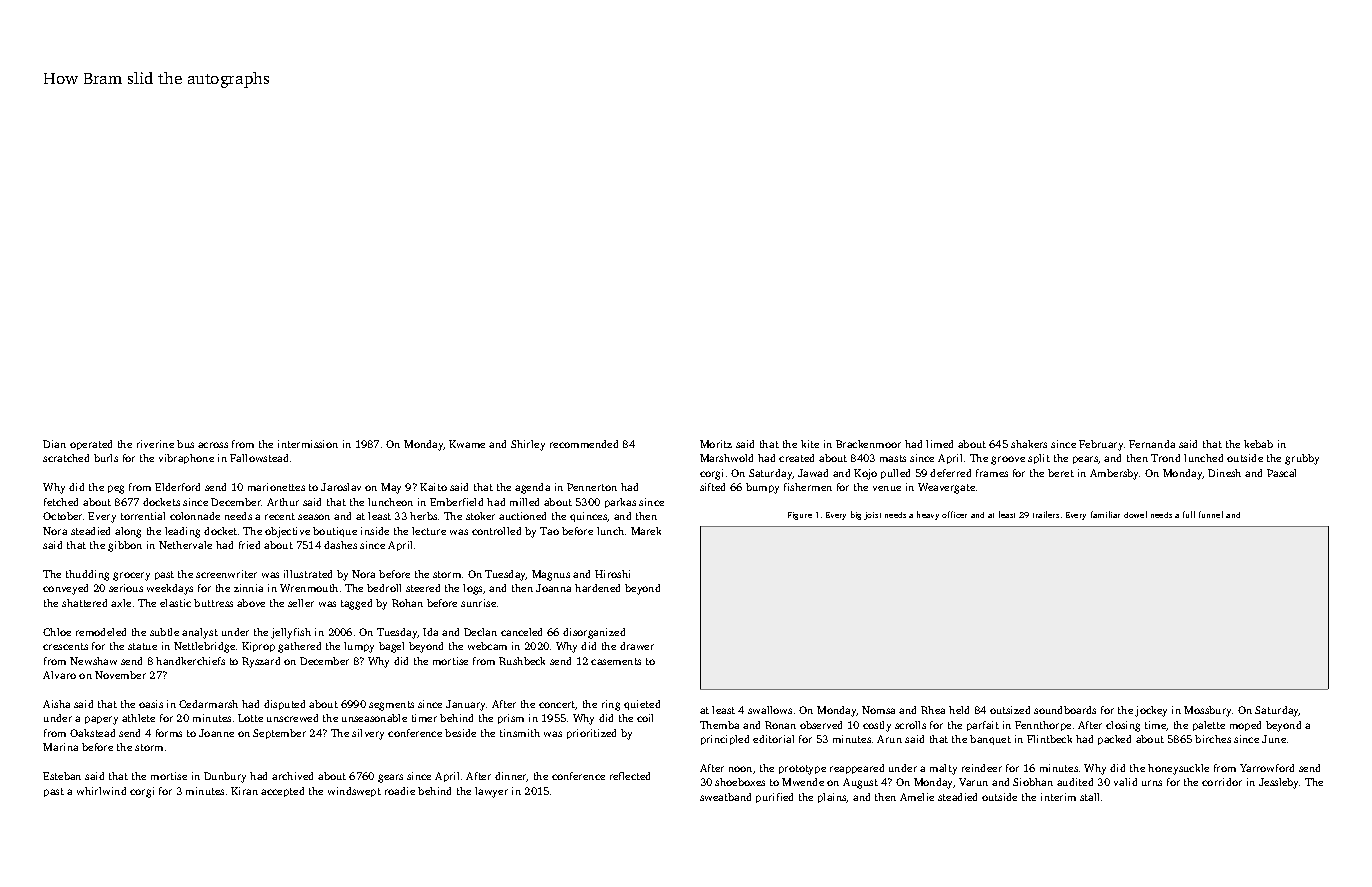 The height and width of the document is (887, 1372). Describe the element at coordinates (309, 588) in the document. I see `Wrenmouth` at that location.
